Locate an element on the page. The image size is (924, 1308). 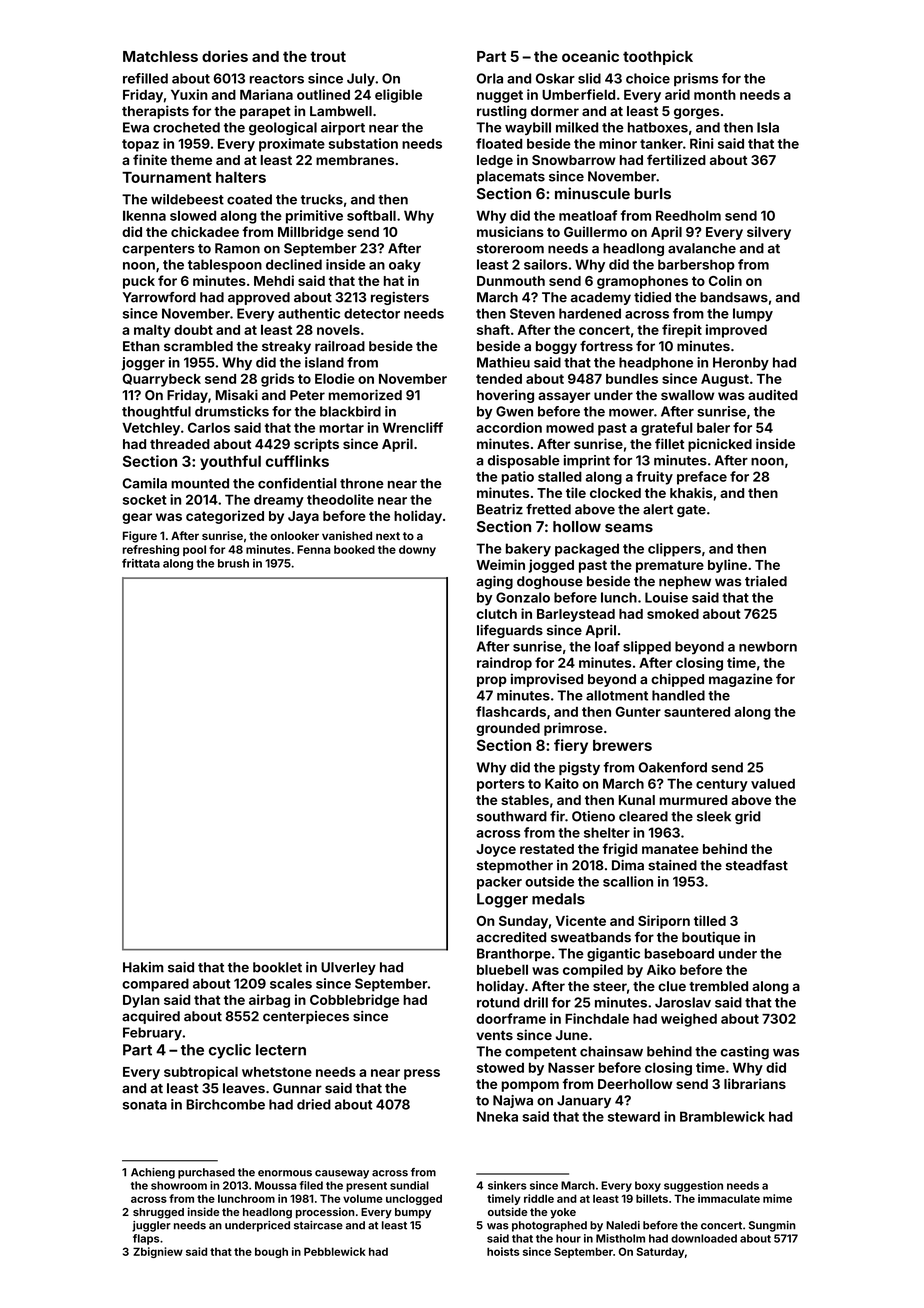
prisms is located at coordinates (696, 79).
